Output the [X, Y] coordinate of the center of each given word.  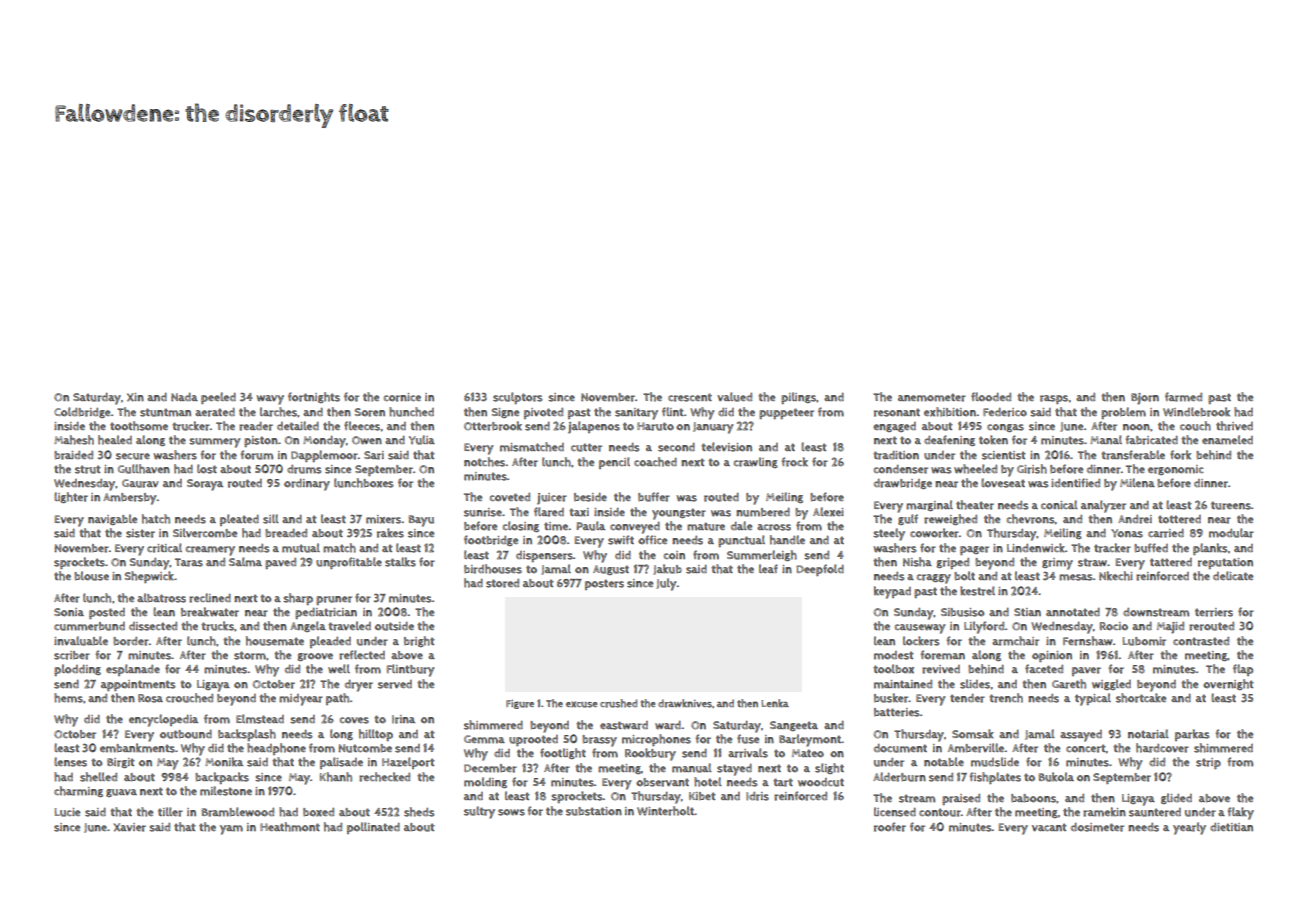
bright [419, 641]
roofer [890, 827]
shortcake [1141, 698]
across [774, 527]
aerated [215, 412]
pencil [614, 463]
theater [975, 505]
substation [594, 811]
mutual [301, 548]
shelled [98, 777]
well [339, 669]
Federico [1005, 412]
